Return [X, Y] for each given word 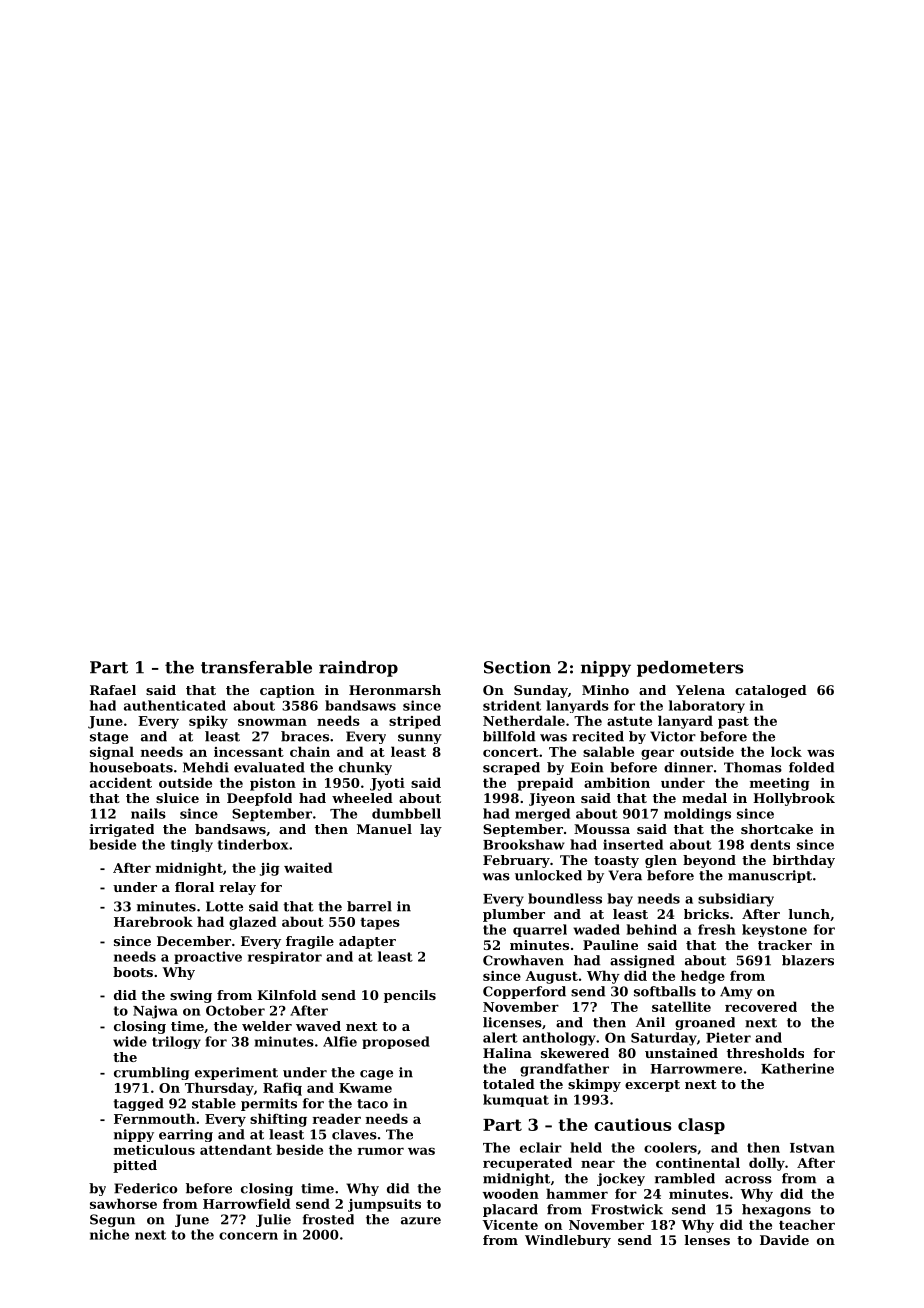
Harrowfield [247, 1203]
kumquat [516, 1100]
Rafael [113, 690]
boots [133, 972]
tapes [380, 924]
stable [214, 1103]
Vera [625, 875]
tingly [192, 845]
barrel [369, 906]
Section [517, 667]
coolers [670, 1147]
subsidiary [736, 900]
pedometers [690, 669]
